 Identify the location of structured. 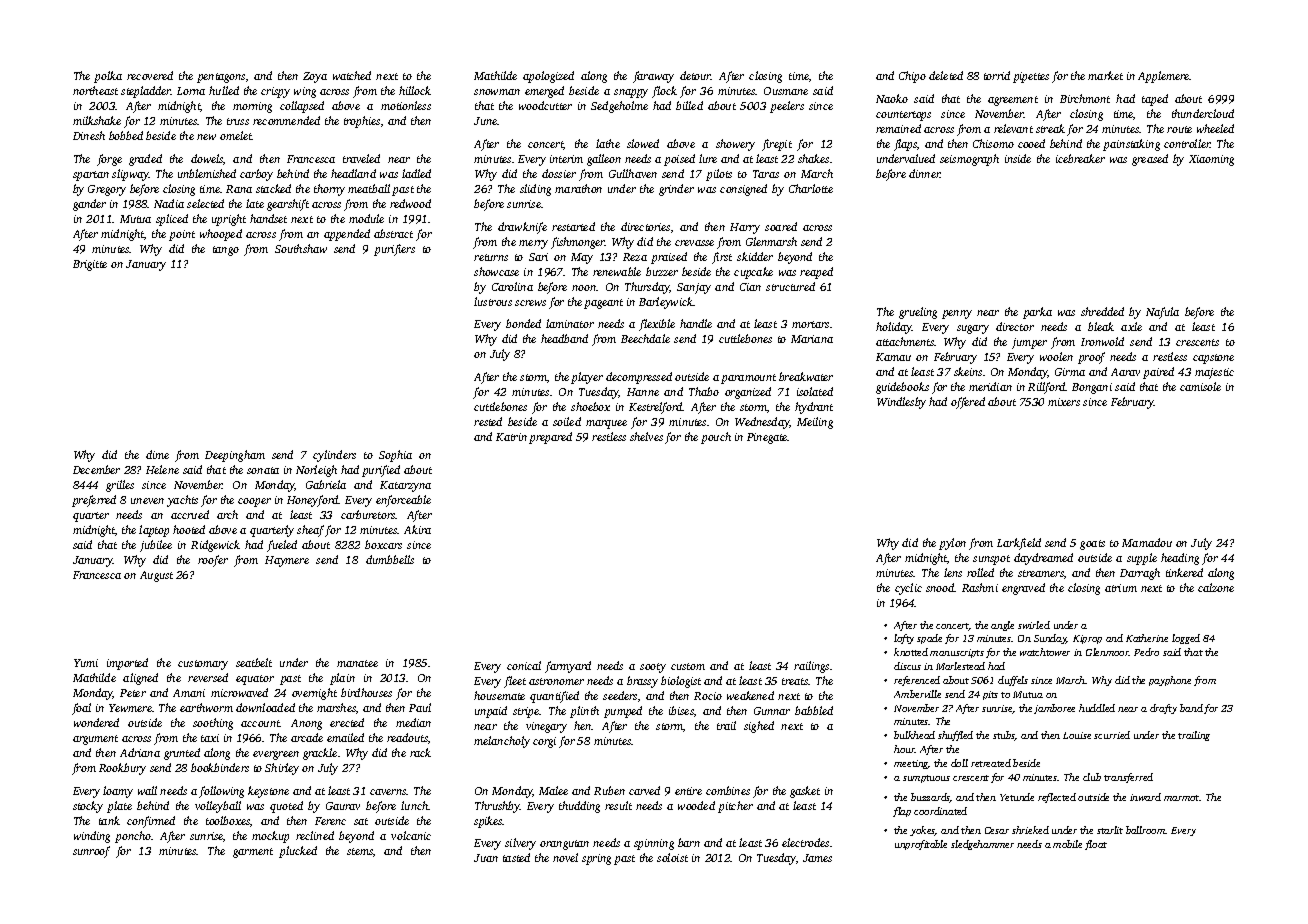
(790, 286).
